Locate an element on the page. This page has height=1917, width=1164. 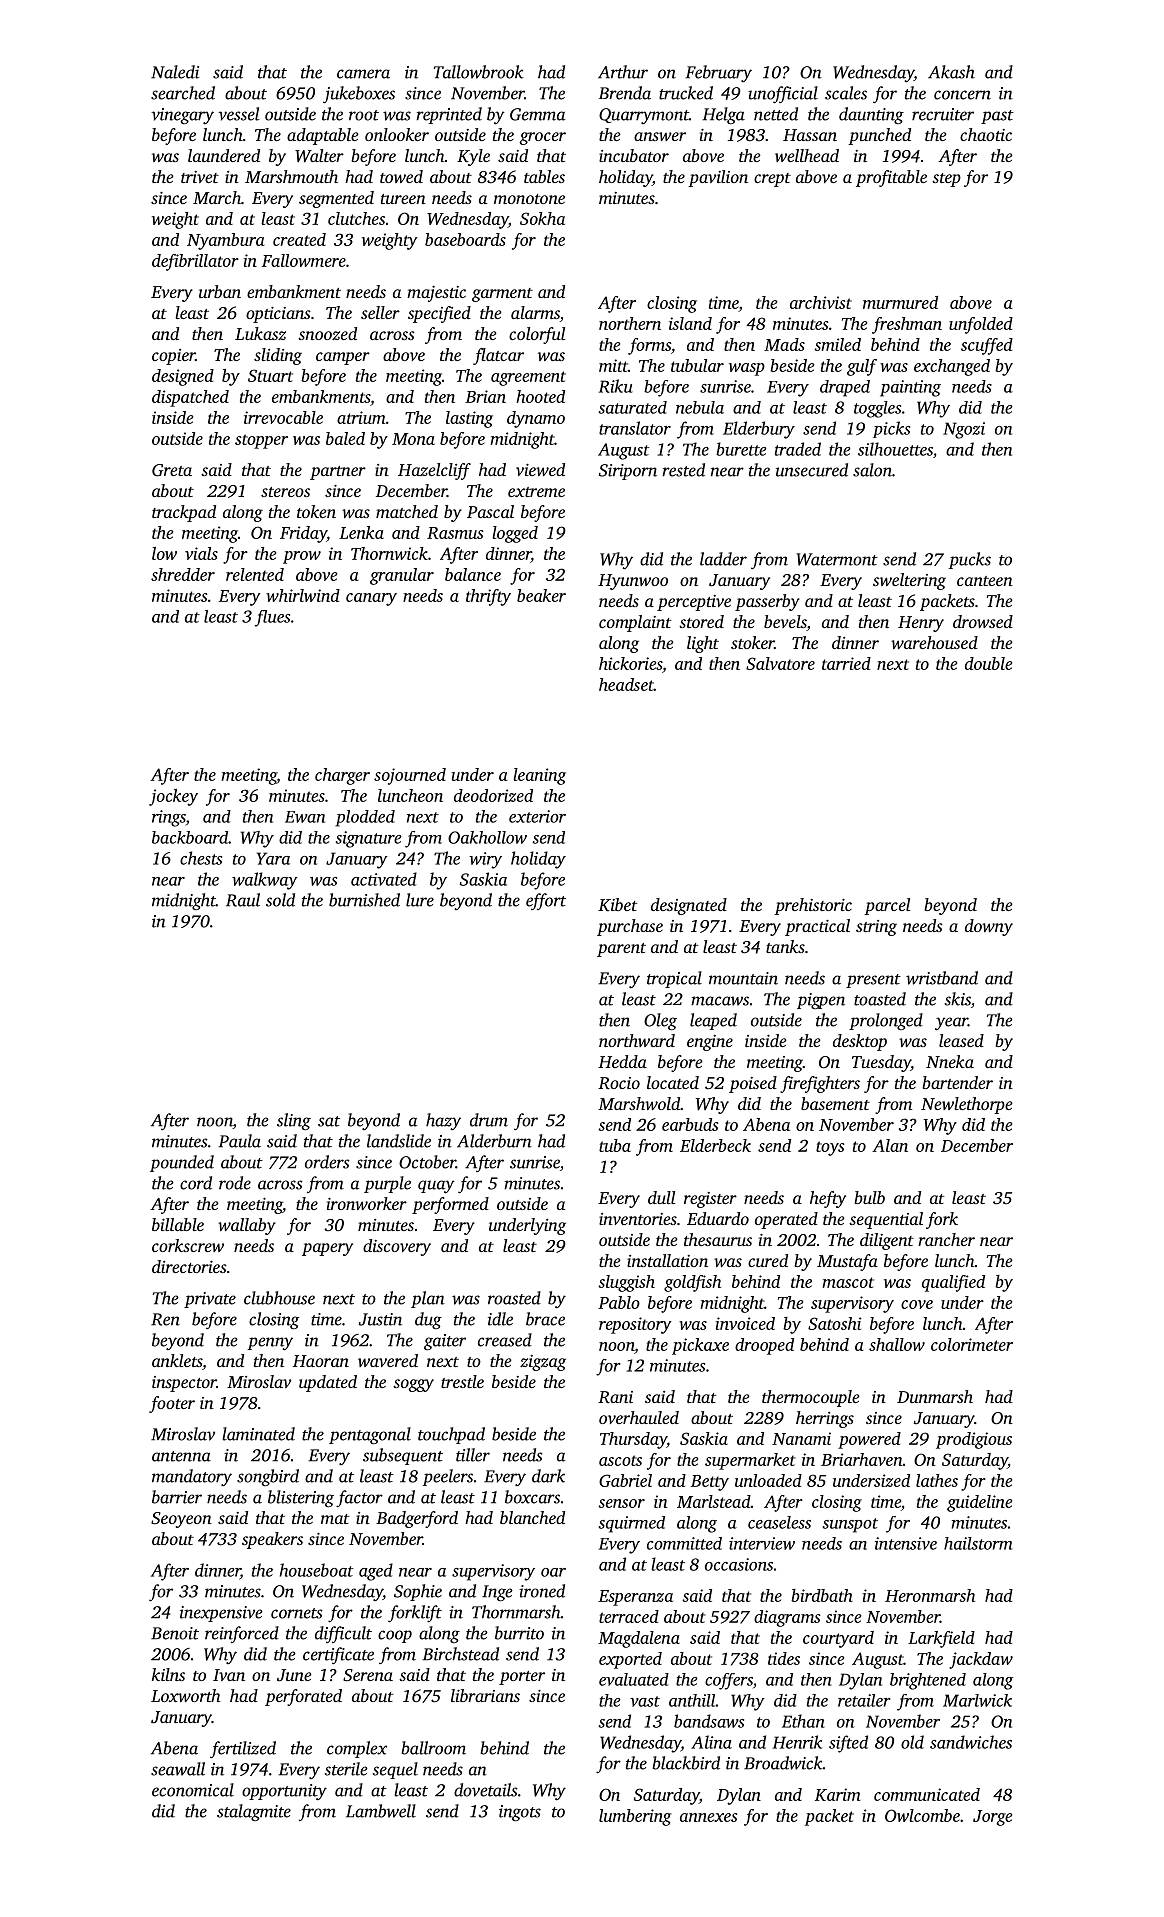
Arthur is located at coordinates (623, 72).
